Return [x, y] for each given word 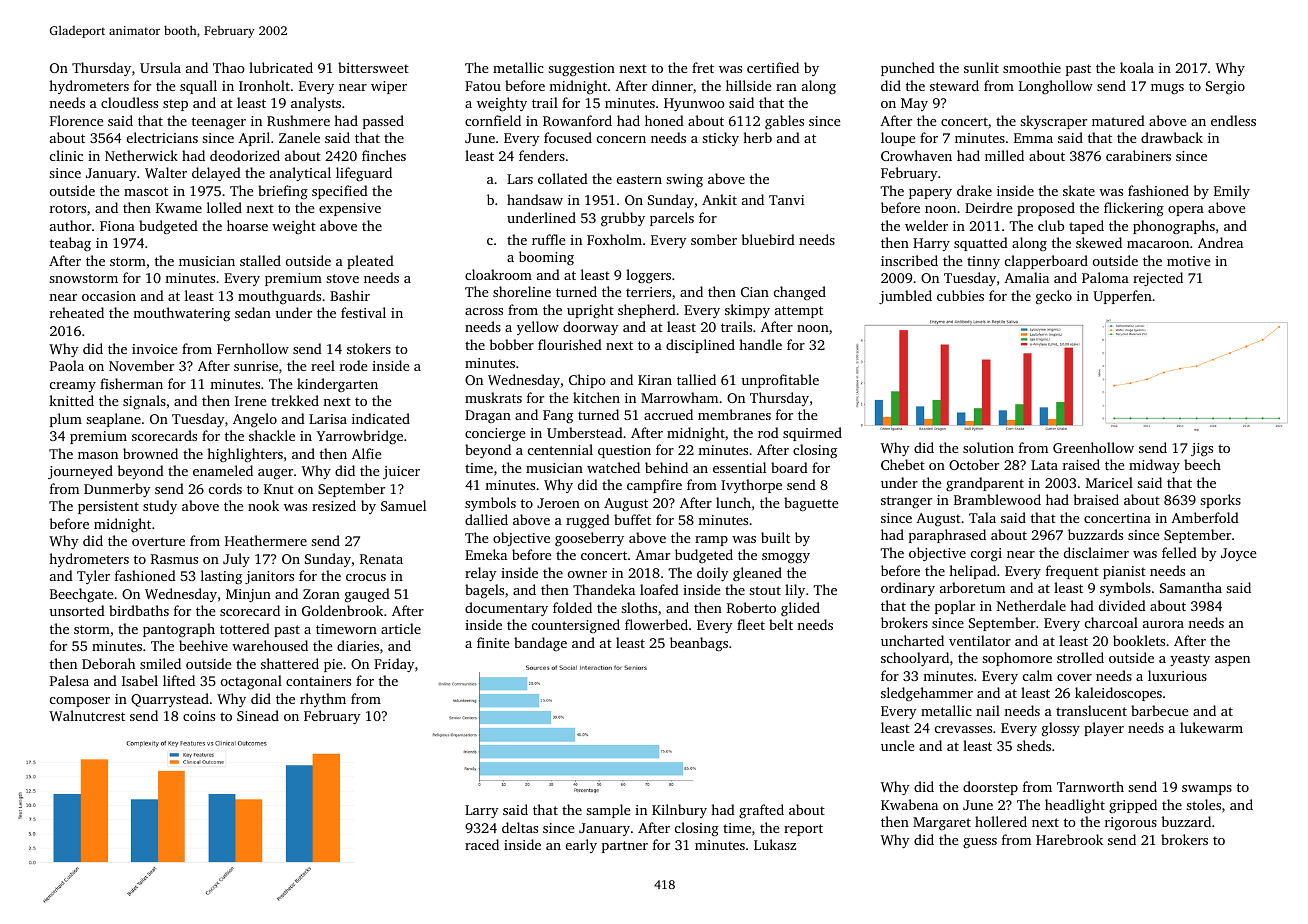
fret [703, 67]
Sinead [258, 715]
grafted [761, 811]
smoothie [1032, 67]
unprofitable [780, 381]
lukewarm [1211, 727]
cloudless [129, 102]
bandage [540, 644]
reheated [77, 312]
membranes [734, 414]
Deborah [108, 663]
